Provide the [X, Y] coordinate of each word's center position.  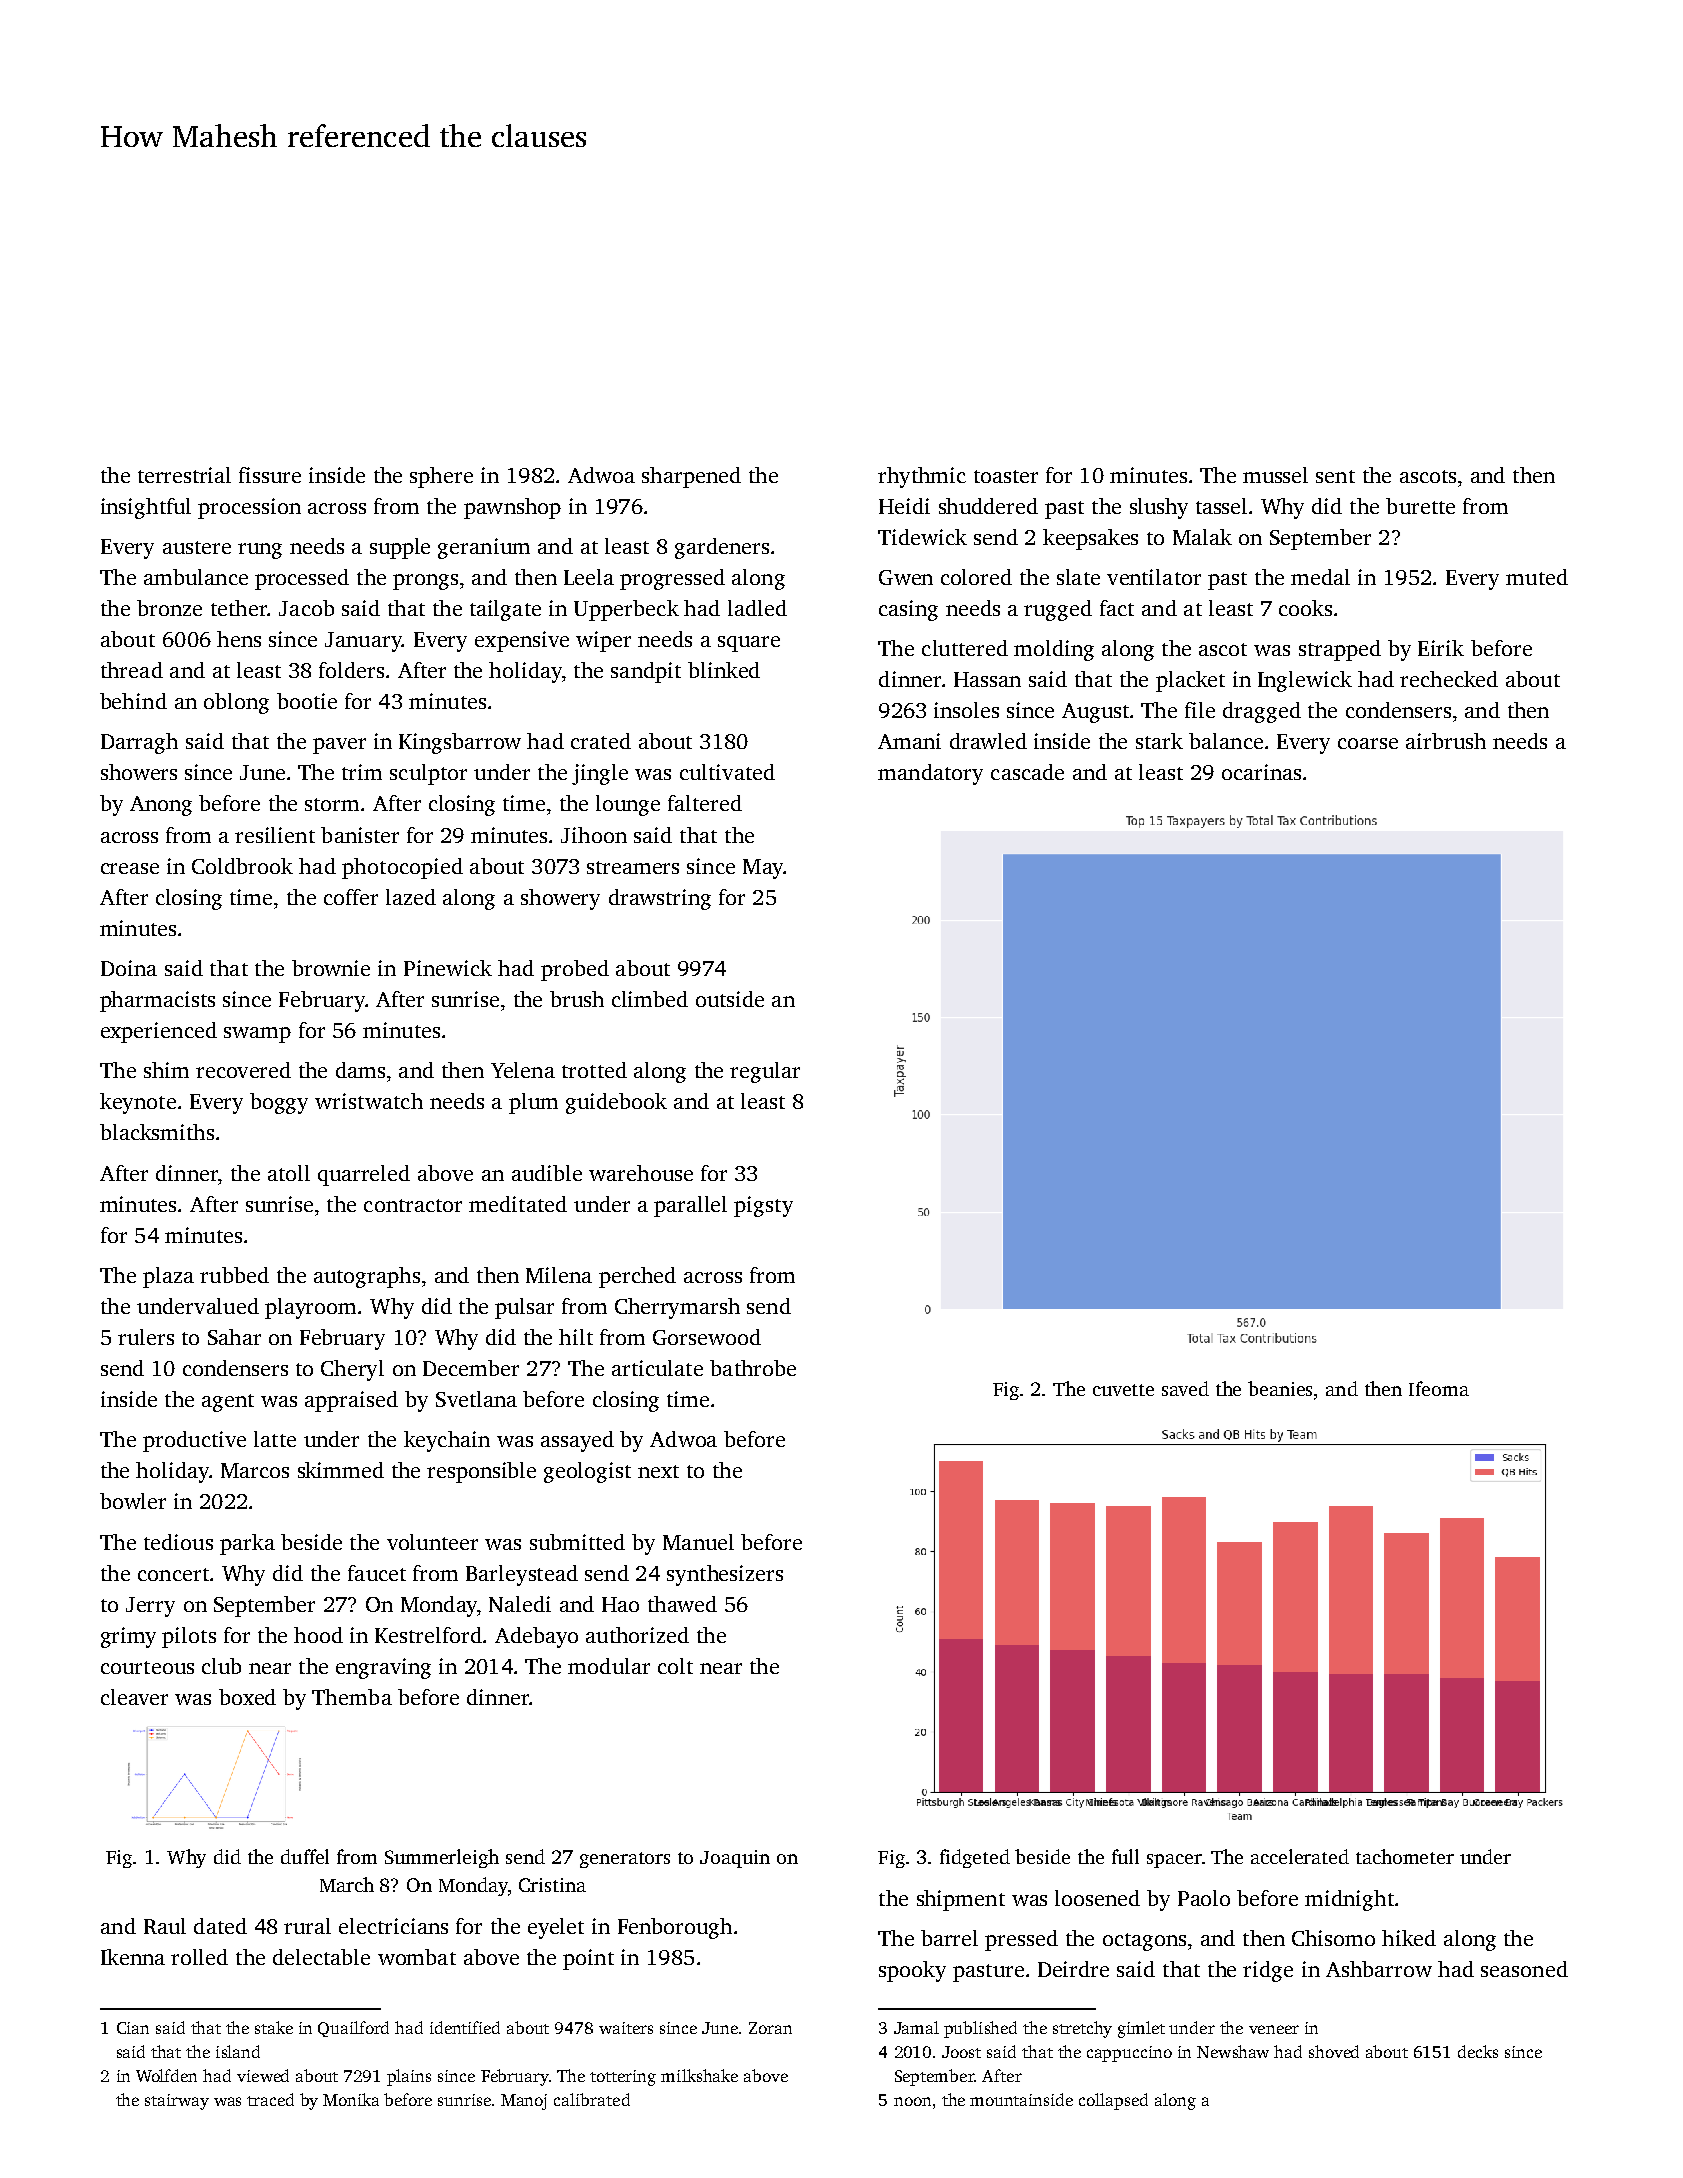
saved [1185, 1388]
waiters [626, 2028]
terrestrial [184, 475]
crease [130, 868]
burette [1420, 506]
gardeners [722, 548]
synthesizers [725, 1575]
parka [247, 1544]
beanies [1280, 1388]
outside [730, 999]
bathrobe [753, 1368]
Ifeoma [1439, 1388]
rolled [199, 1957]
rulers [146, 1337]
